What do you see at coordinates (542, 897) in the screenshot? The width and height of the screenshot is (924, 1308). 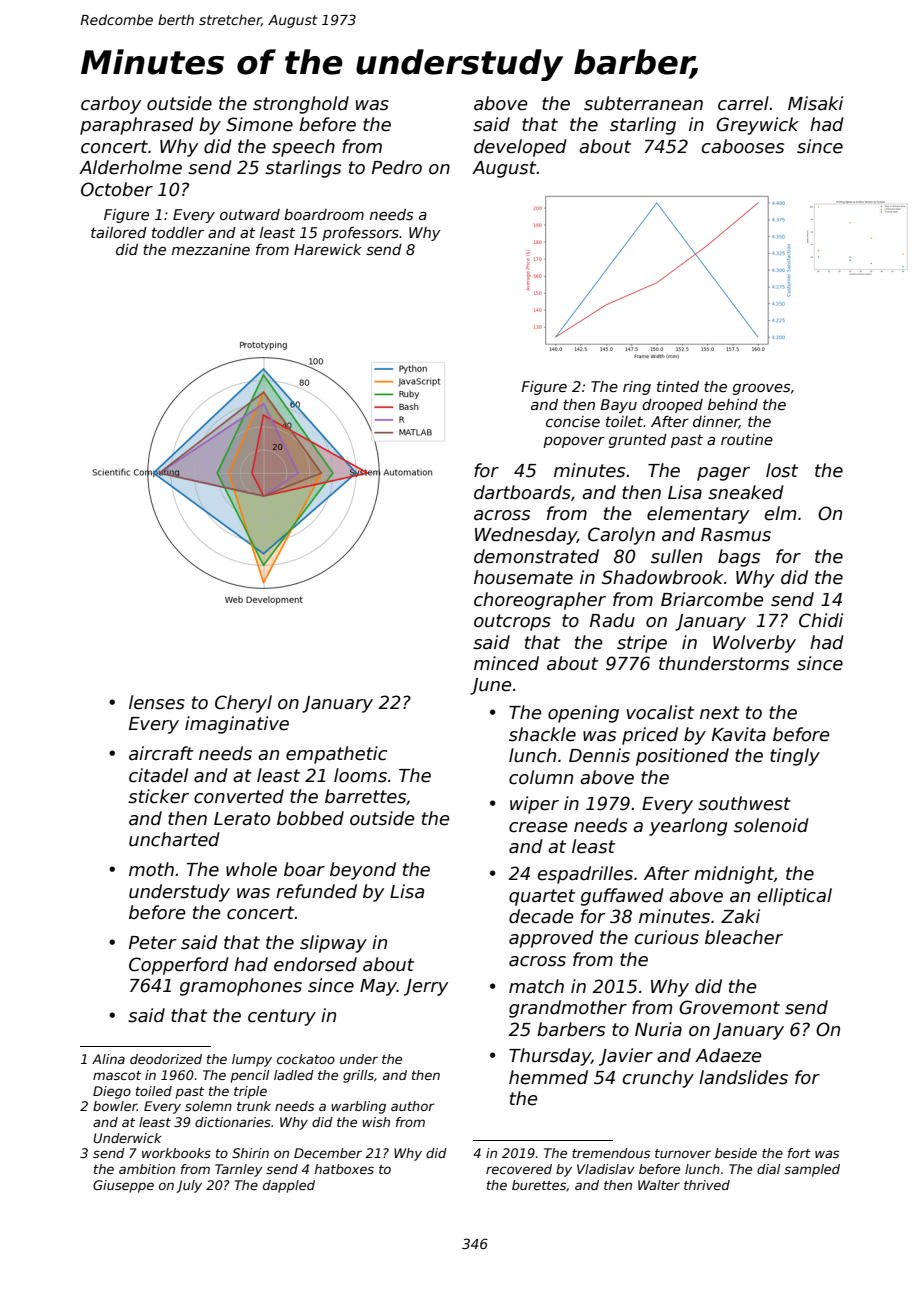 I see `quartet` at bounding box center [542, 897].
